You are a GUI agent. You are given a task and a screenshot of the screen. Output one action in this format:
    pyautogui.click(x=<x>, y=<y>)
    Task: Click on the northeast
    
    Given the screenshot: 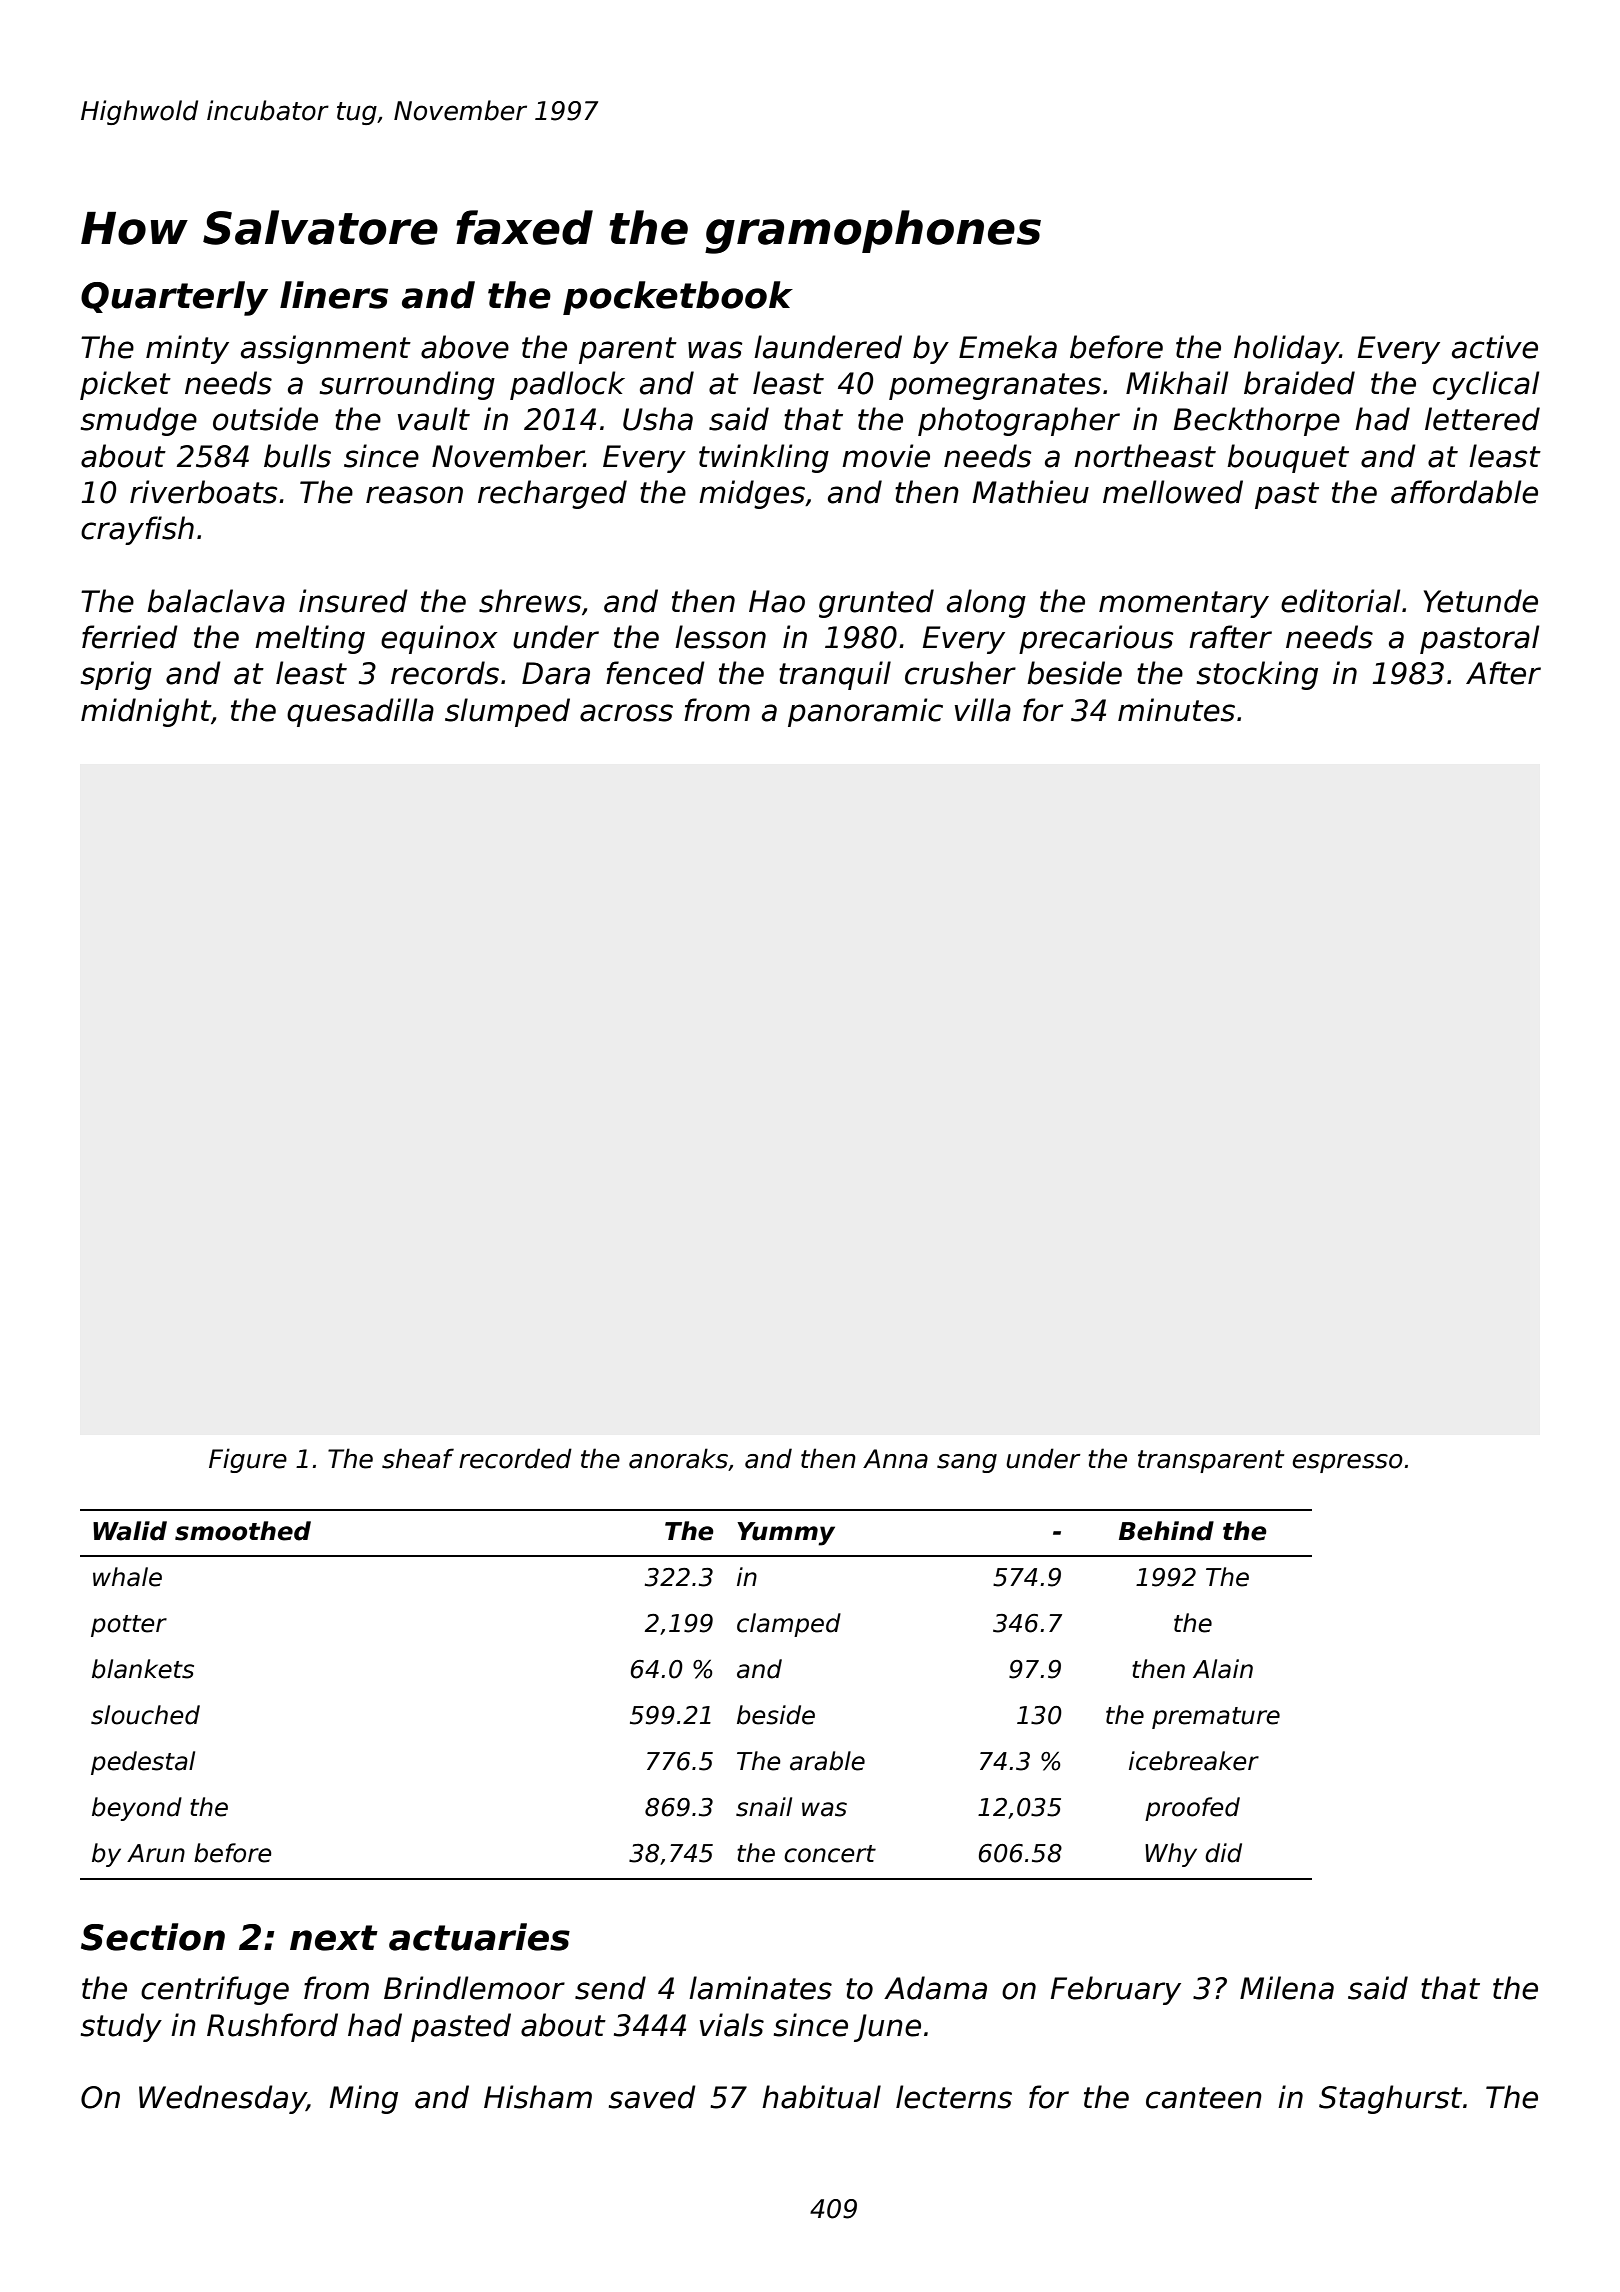 What is the action you would take?
    pyautogui.click(x=1145, y=456)
